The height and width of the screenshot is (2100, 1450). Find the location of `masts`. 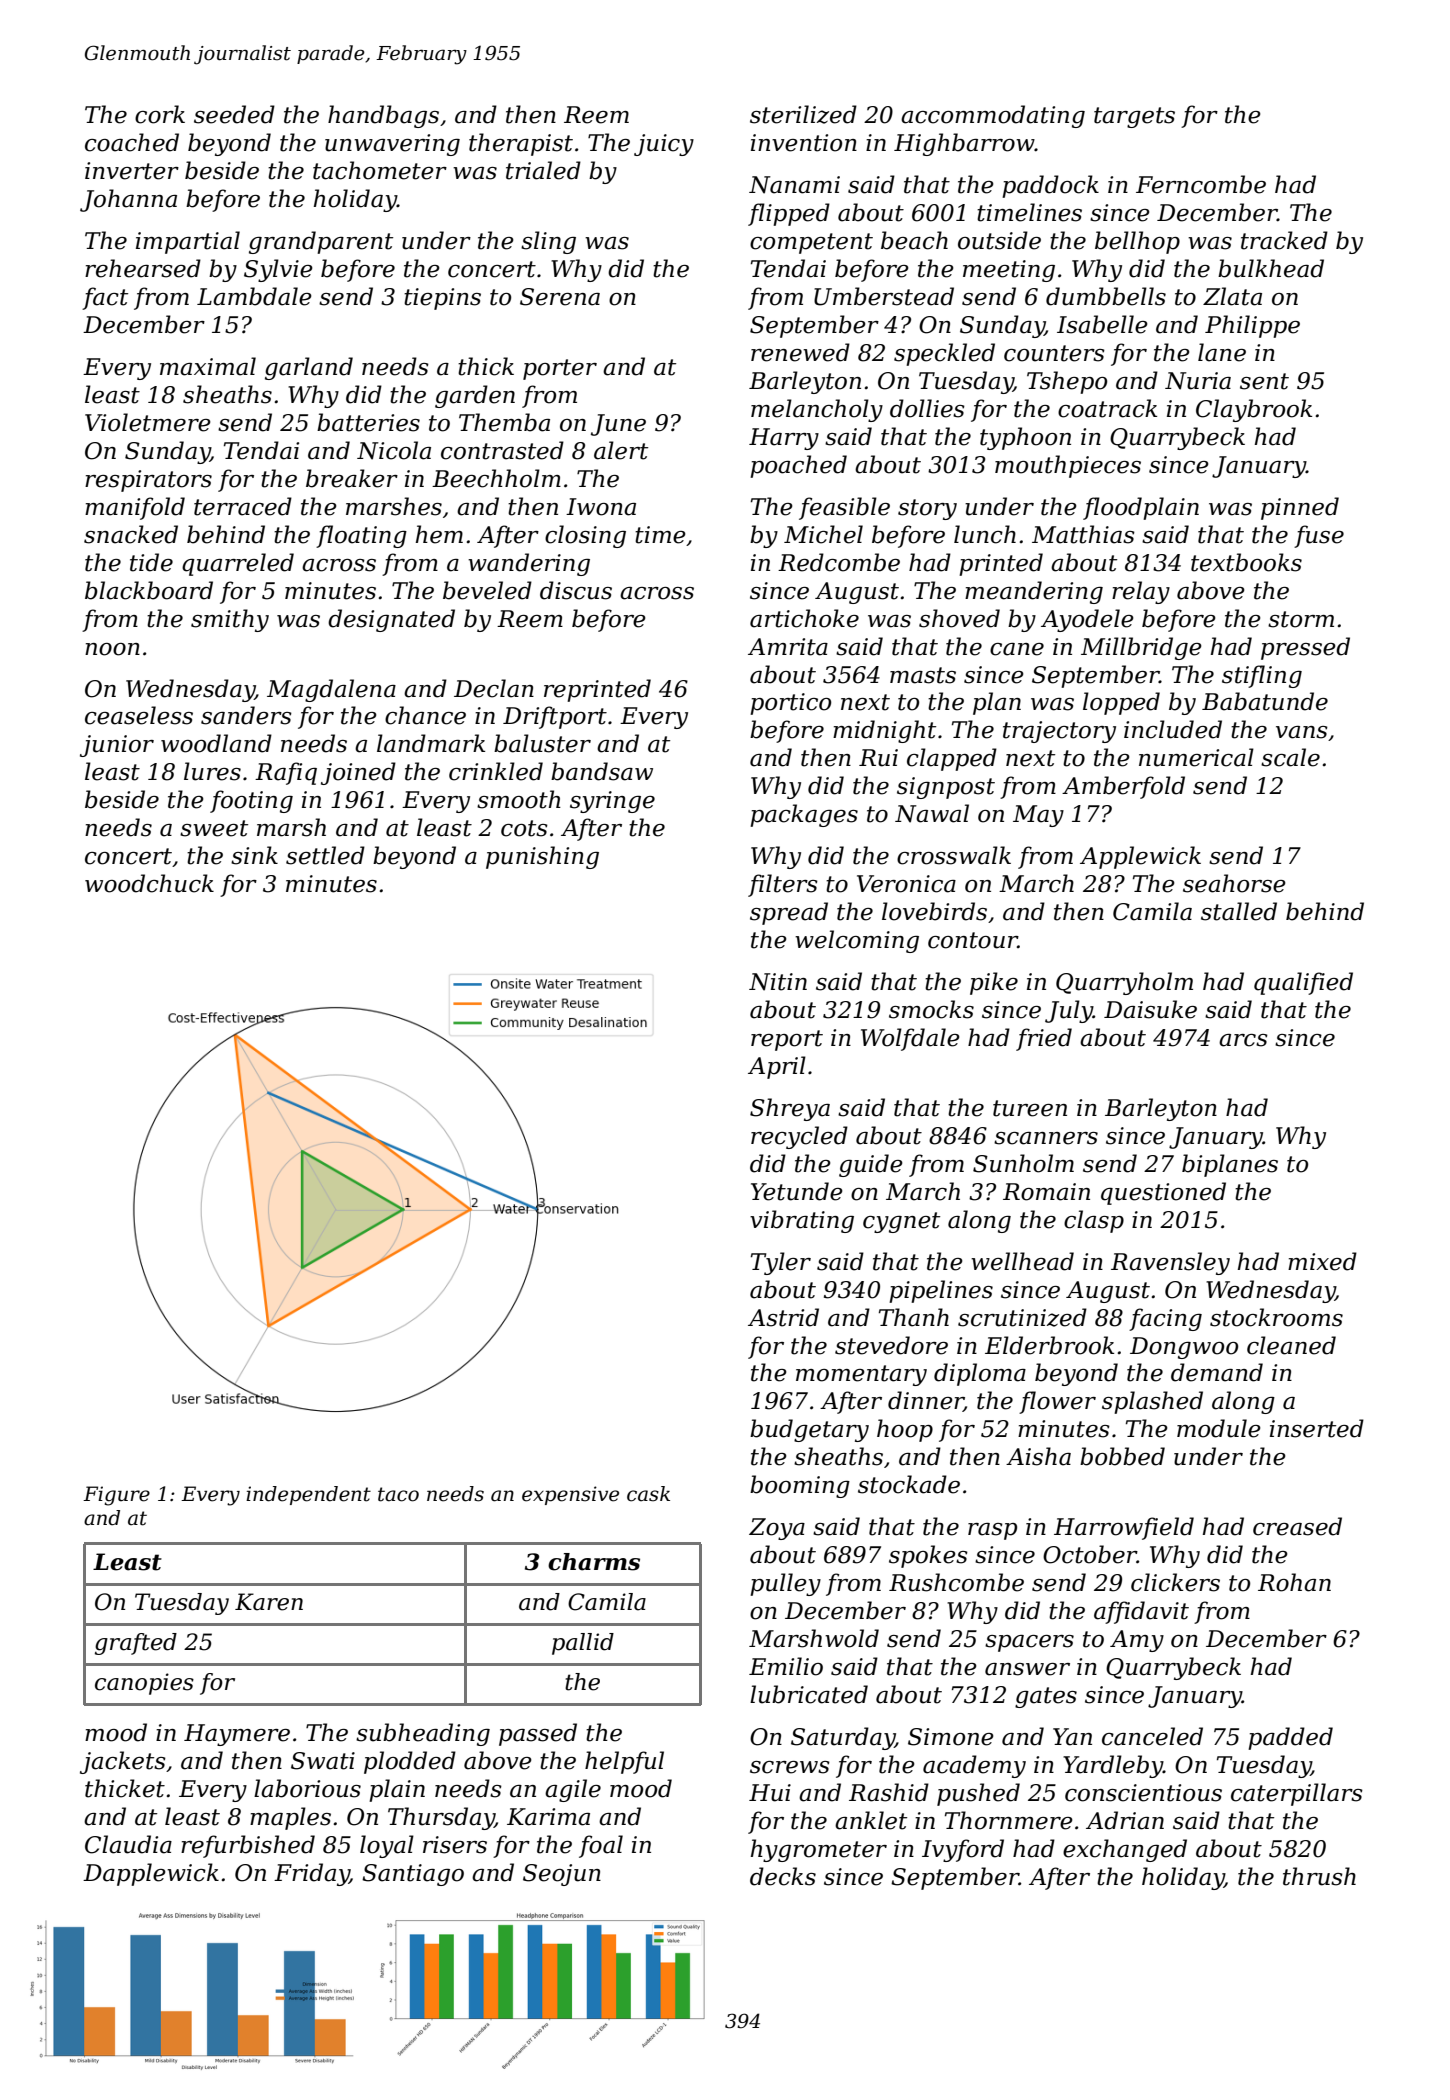

masts is located at coordinates (923, 675).
